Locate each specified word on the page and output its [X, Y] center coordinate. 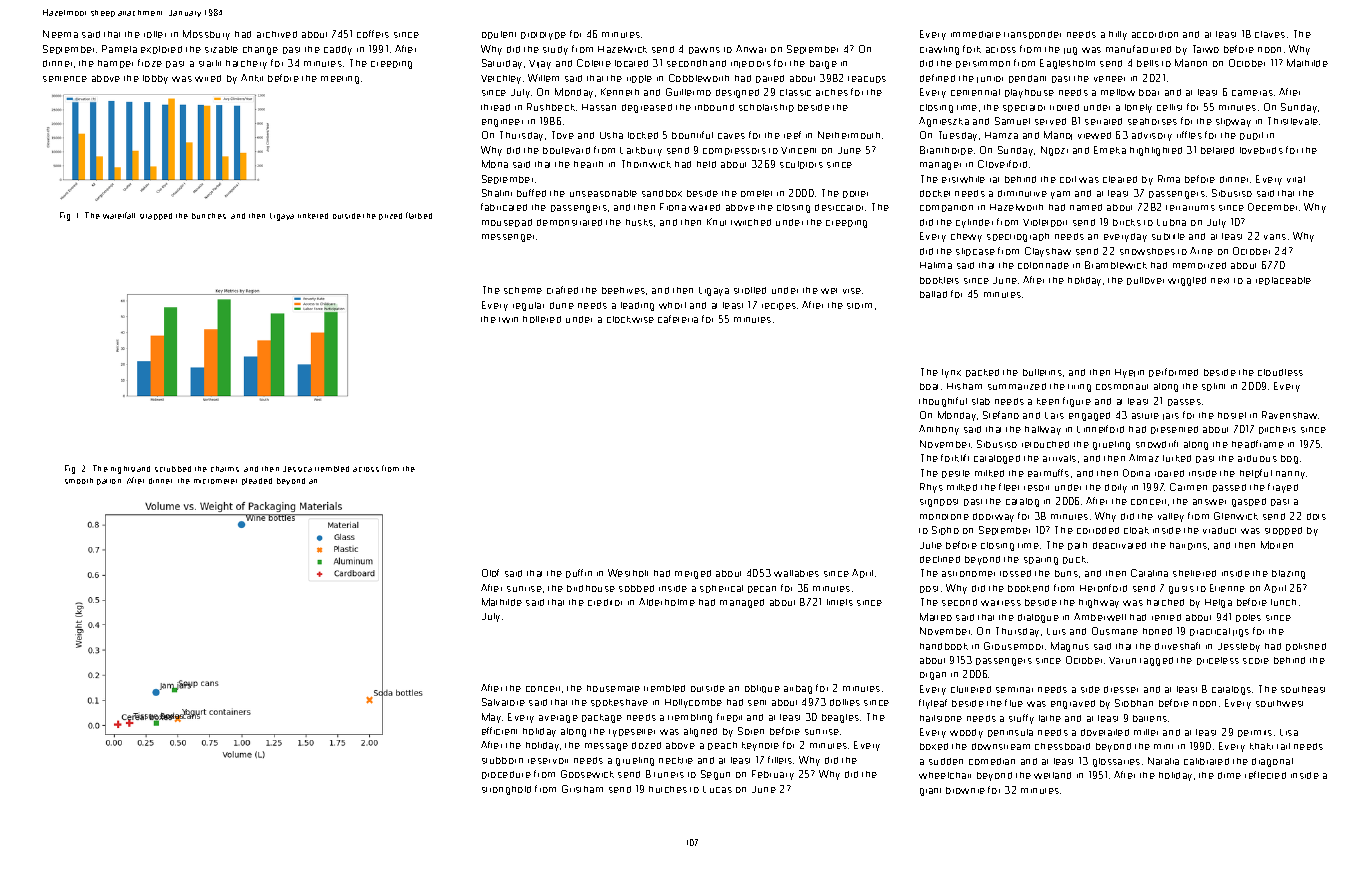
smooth [79, 481]
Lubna [1171, 222]
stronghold [506, 790]
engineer [502, 123]
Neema [60, 34]
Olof [490, 573]
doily [1116, 488]
